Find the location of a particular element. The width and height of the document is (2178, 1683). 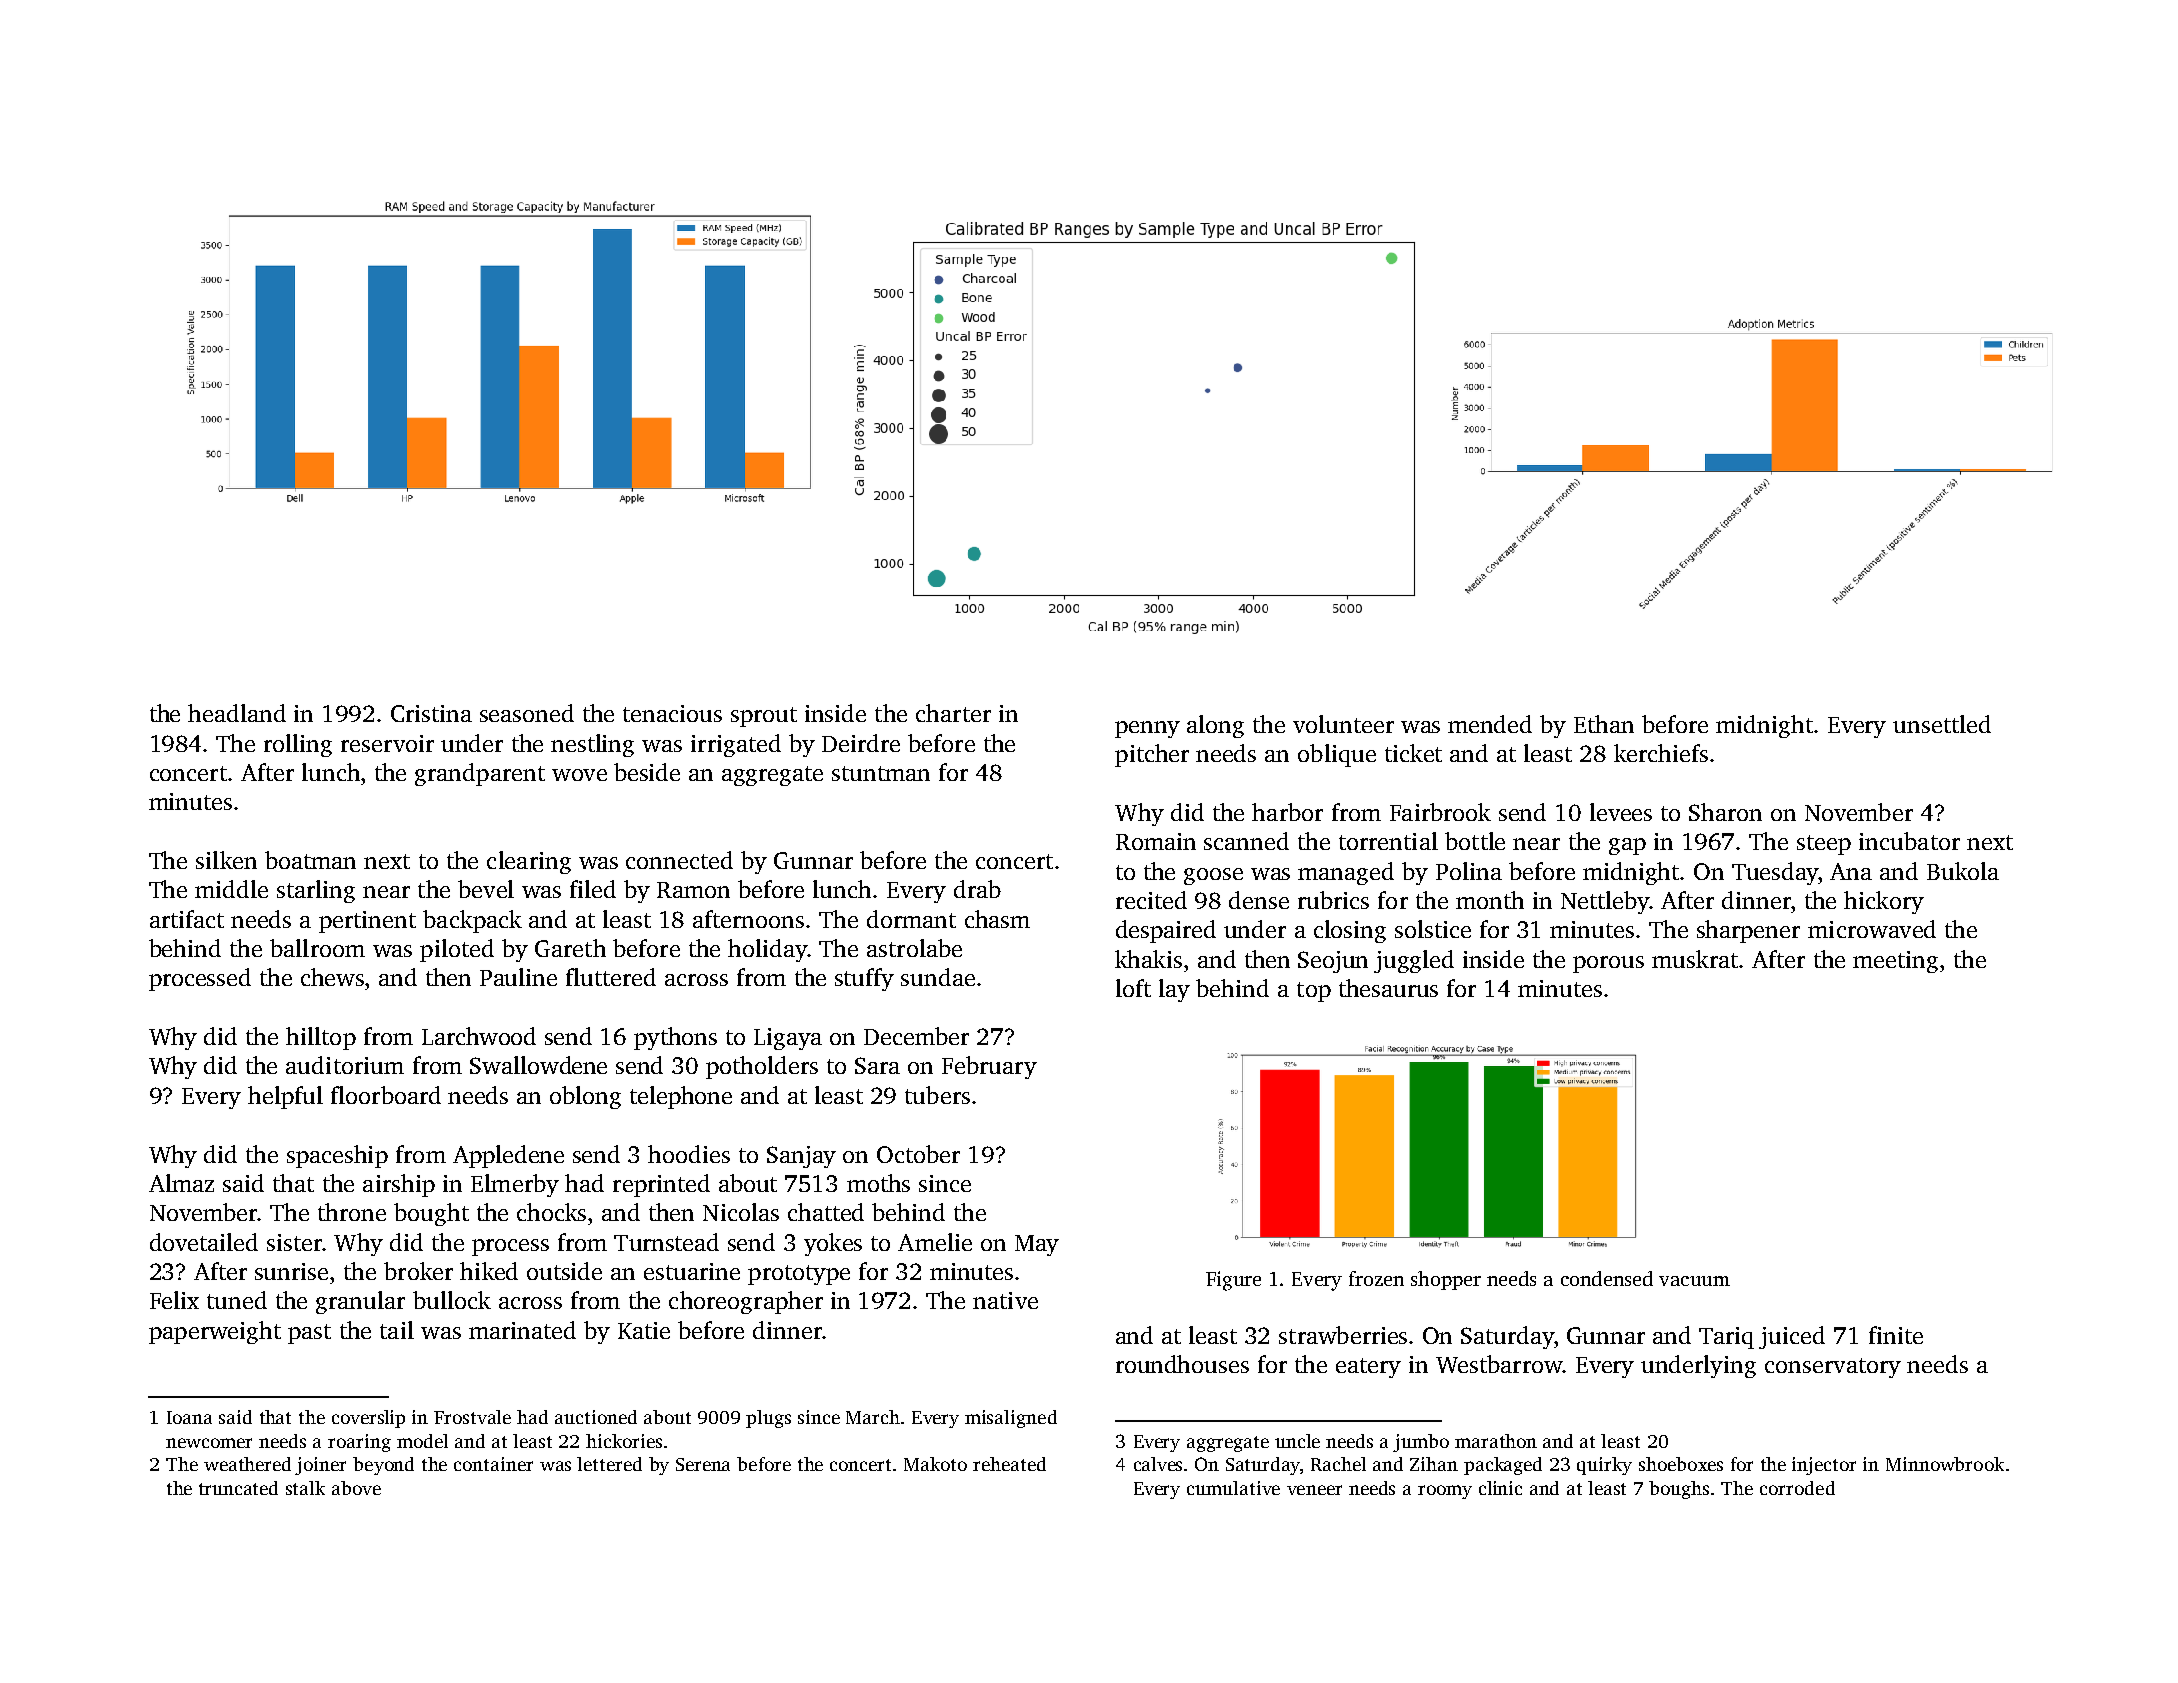

levees is located at coordinates (1621, 812).
